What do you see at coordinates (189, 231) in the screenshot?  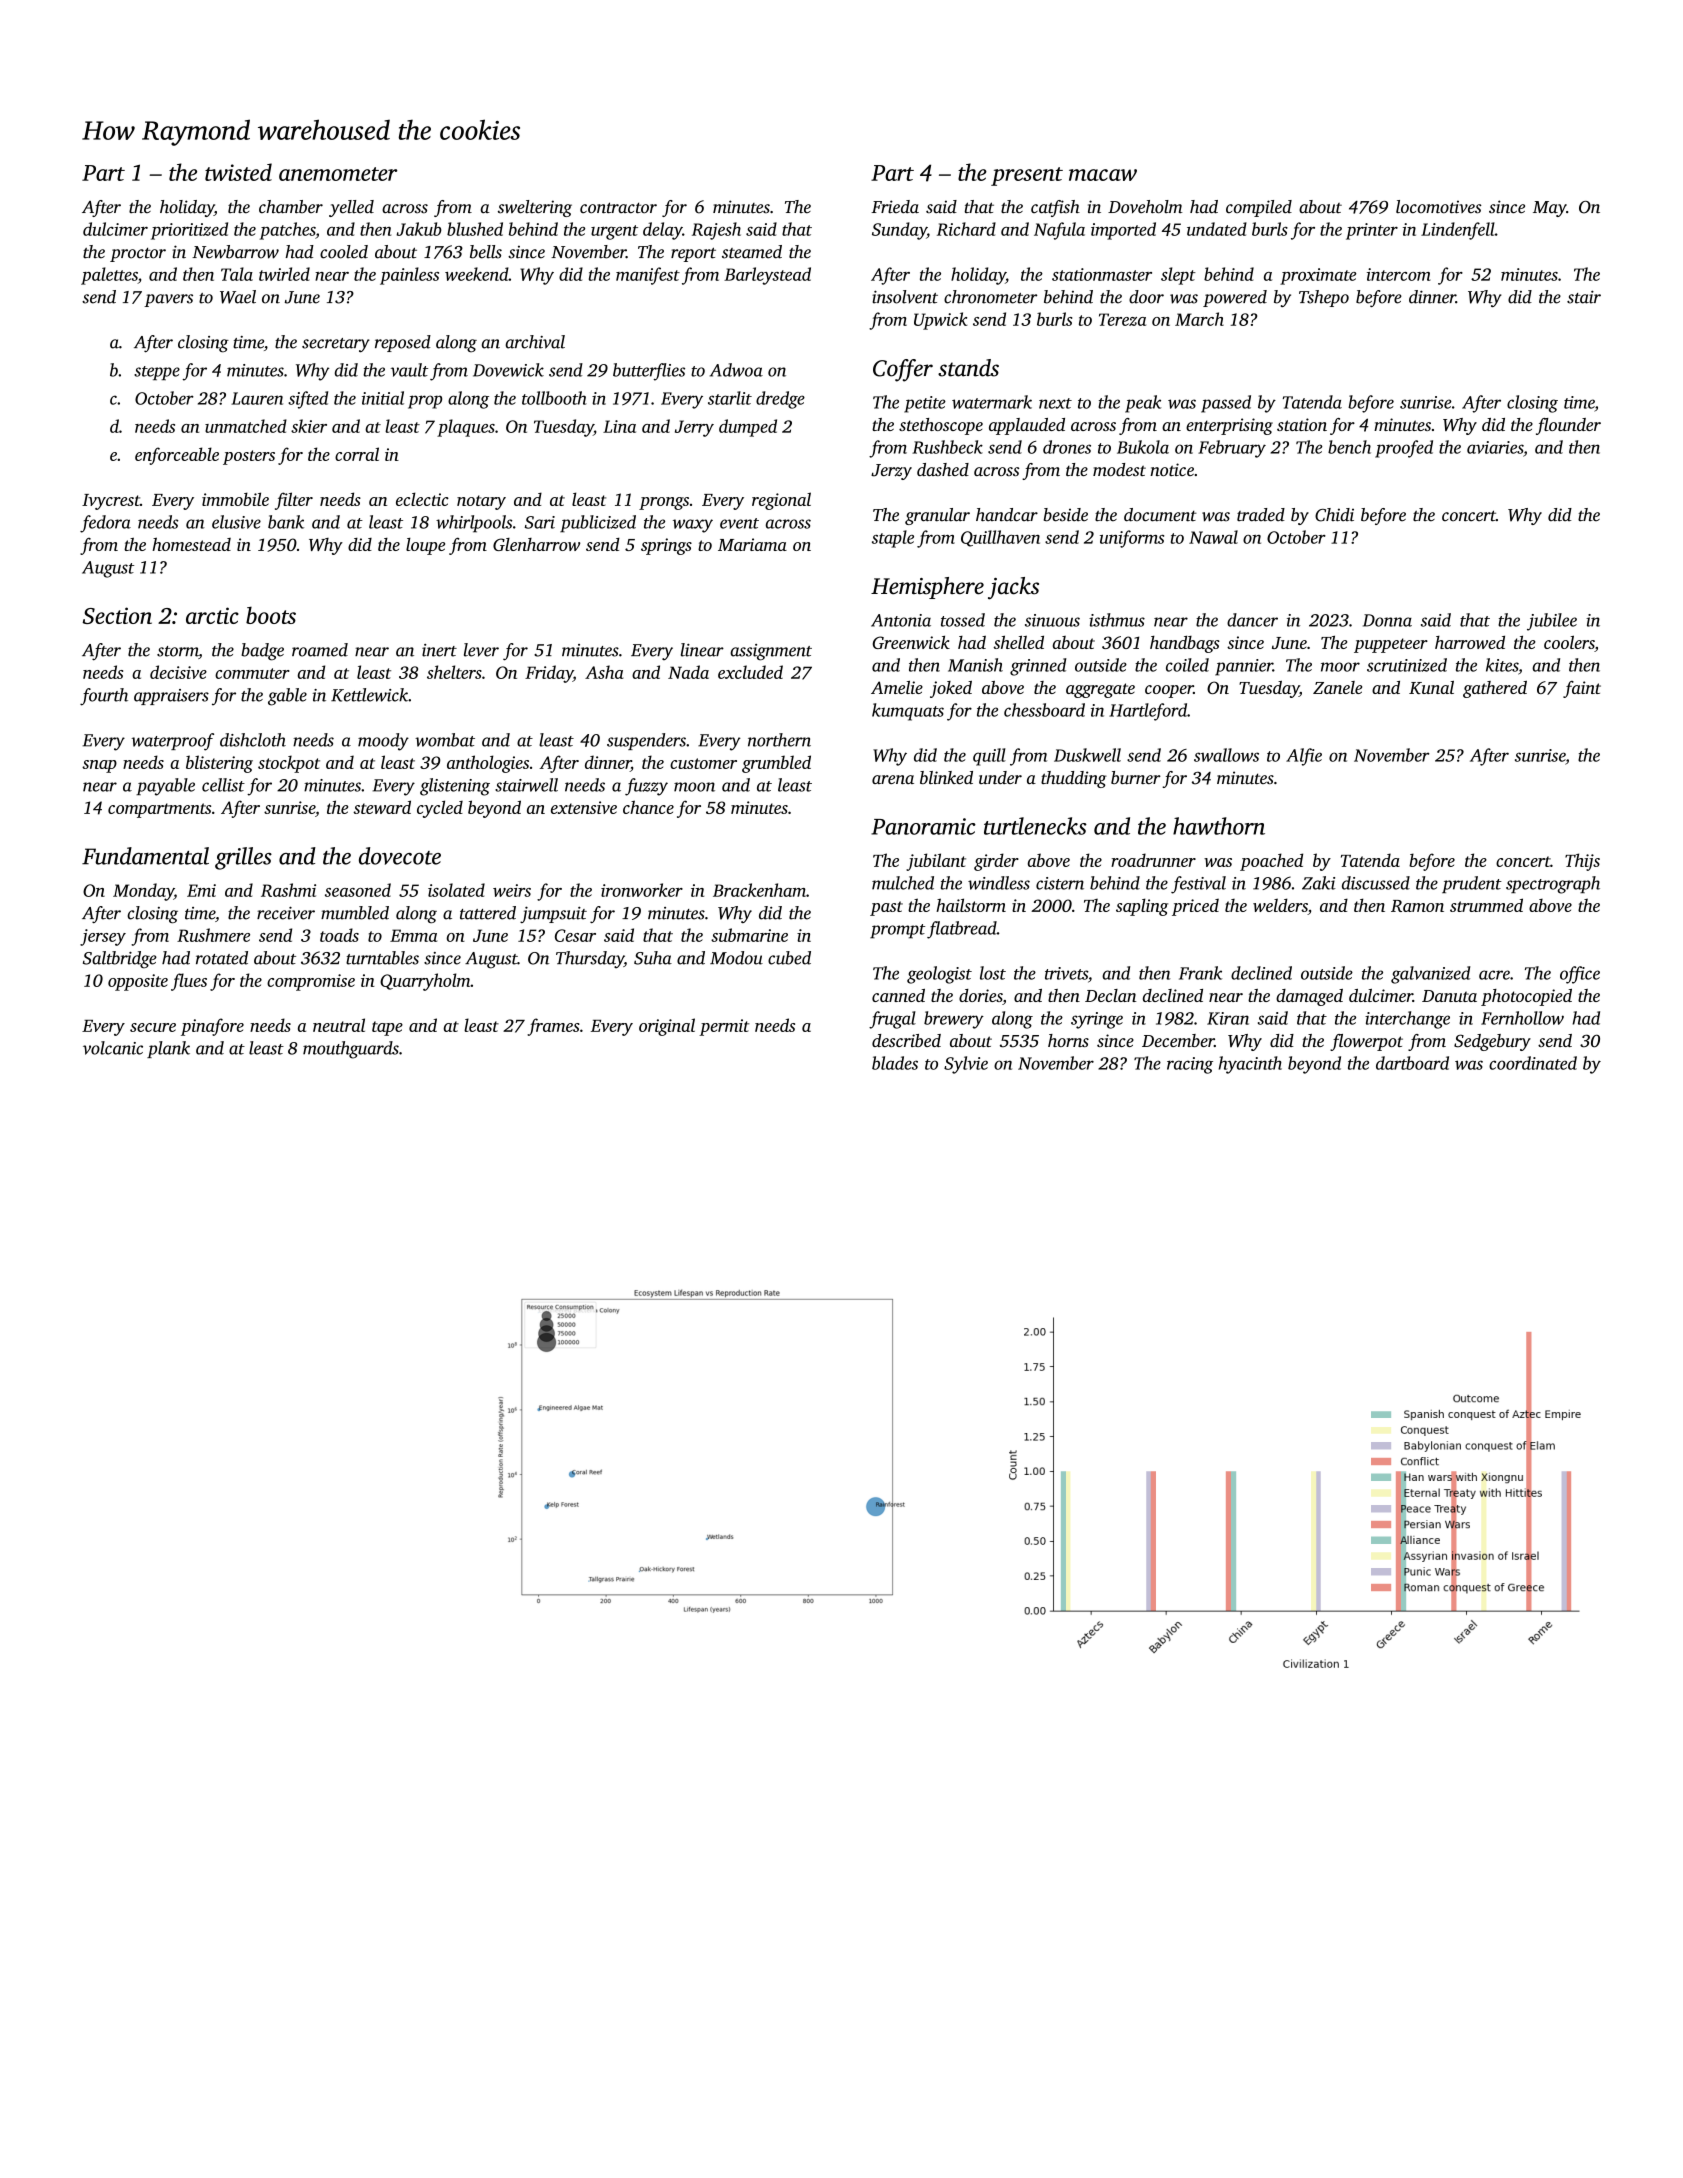 I see `prioritized` at bounding box center [189, 231].
